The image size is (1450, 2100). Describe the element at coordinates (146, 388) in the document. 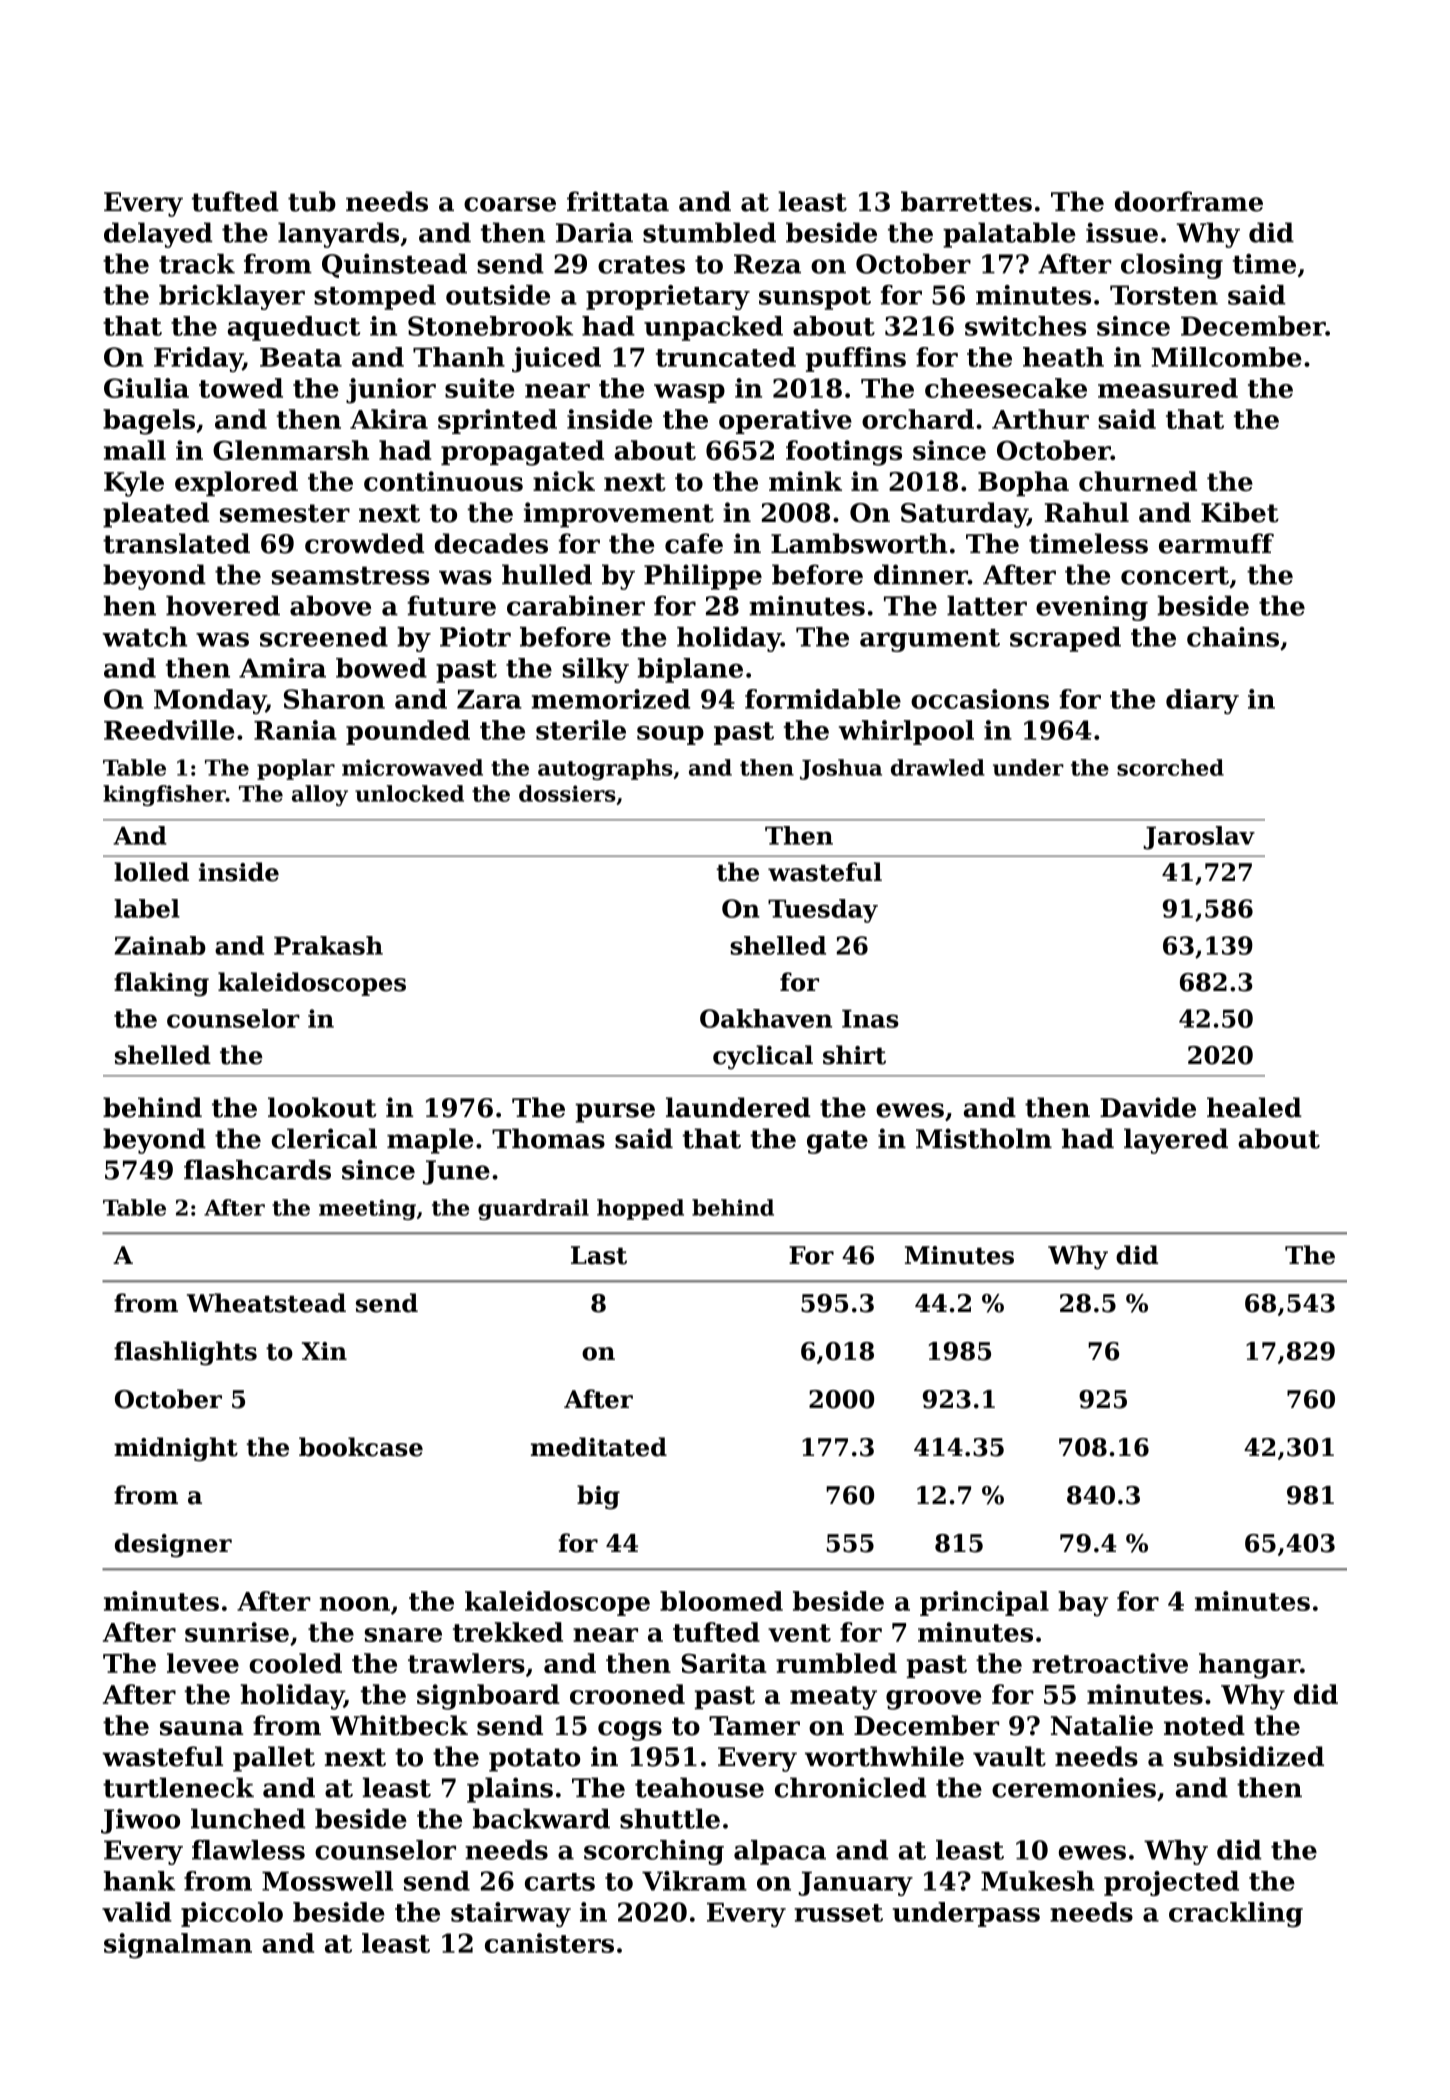

I see `Giulia` at that location.
